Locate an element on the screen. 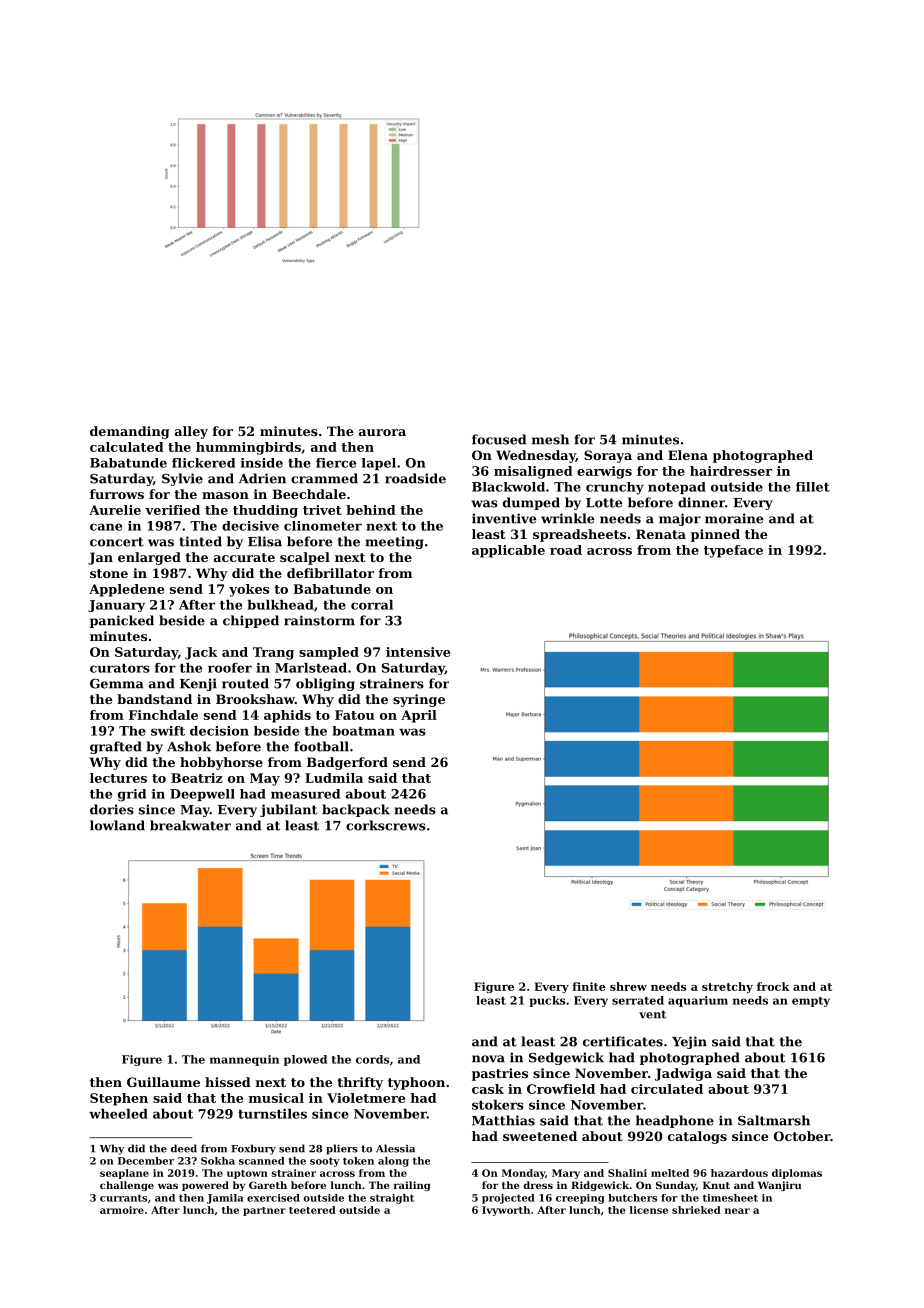 This screenshot has height=1308, width=924. frock is located at coordinates (773, 986).
